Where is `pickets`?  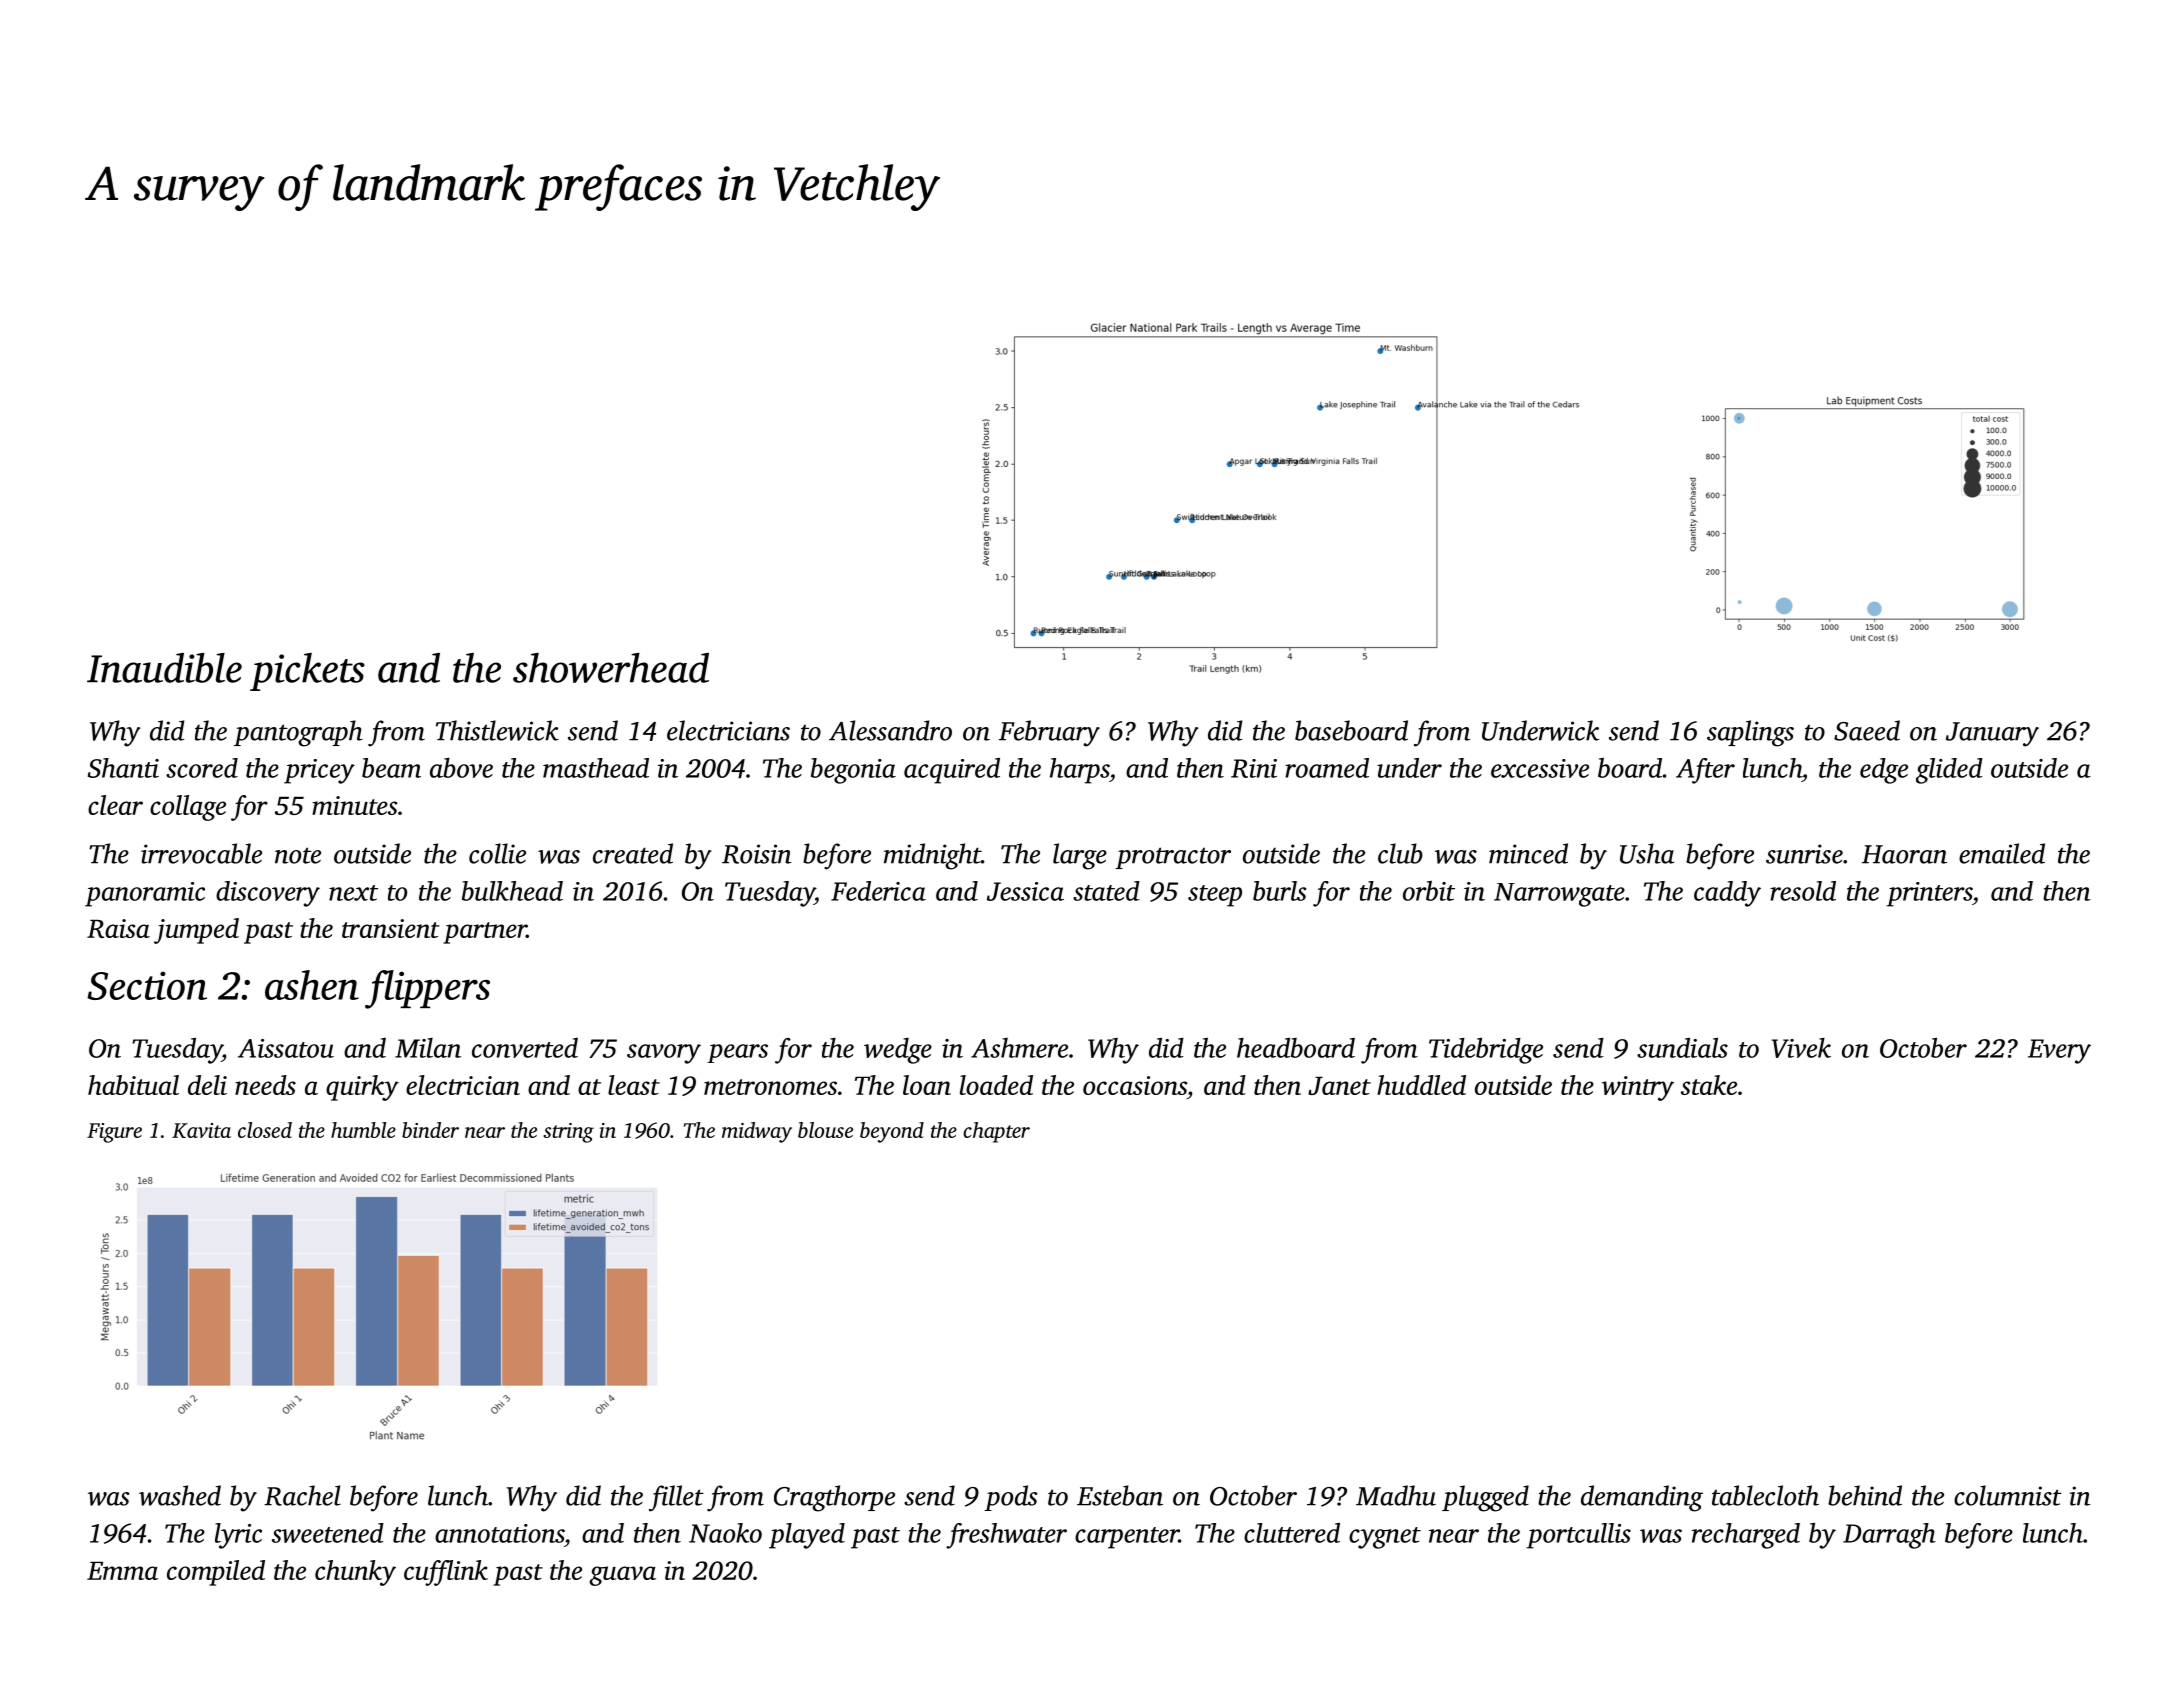
pickets is located at coordinates (307, 672).
